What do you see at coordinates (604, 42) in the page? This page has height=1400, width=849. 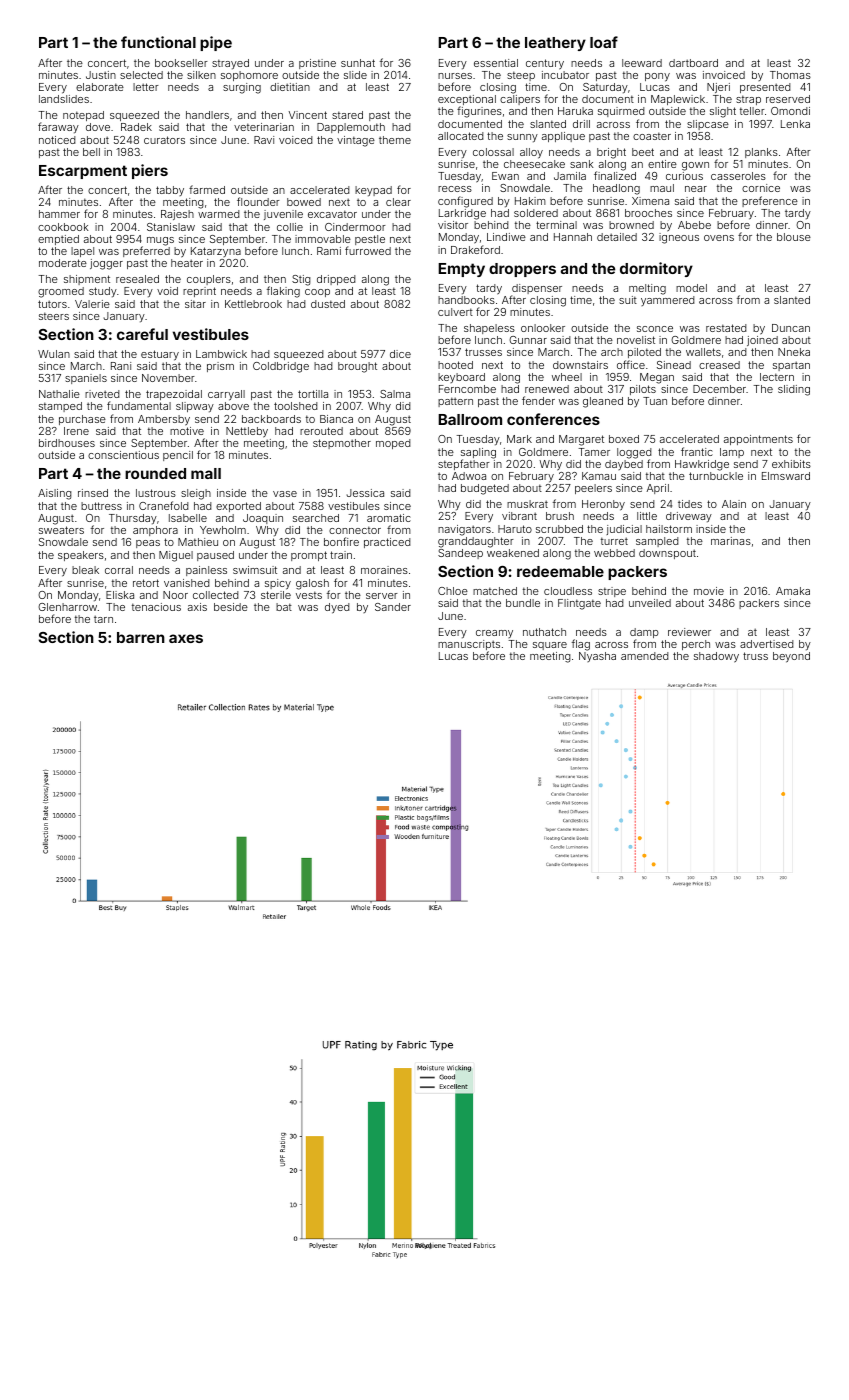 I see `loaf` at bounding box center [604, 42].
